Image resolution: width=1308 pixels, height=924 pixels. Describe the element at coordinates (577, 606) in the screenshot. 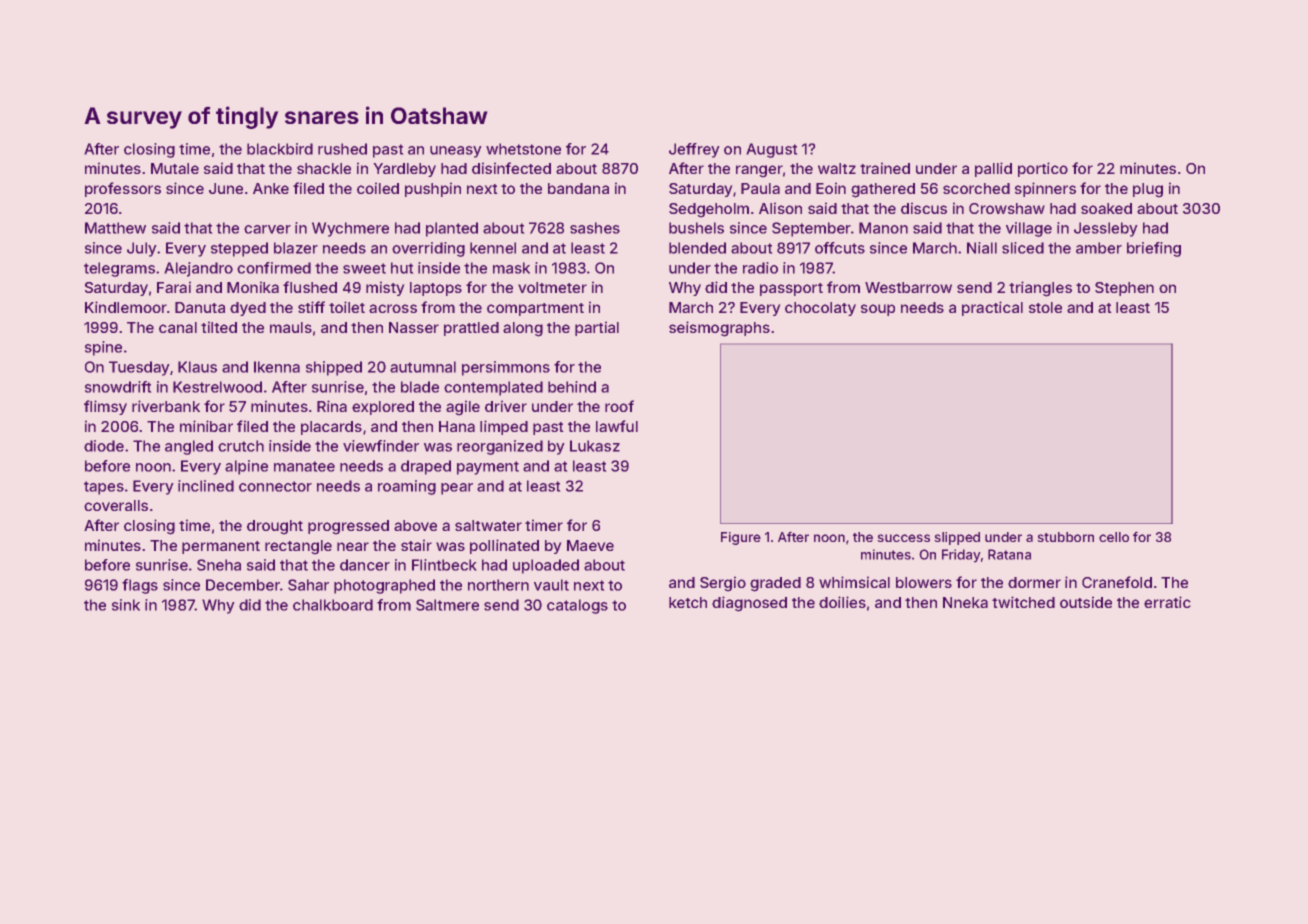

I see `catalogs` at that location.
